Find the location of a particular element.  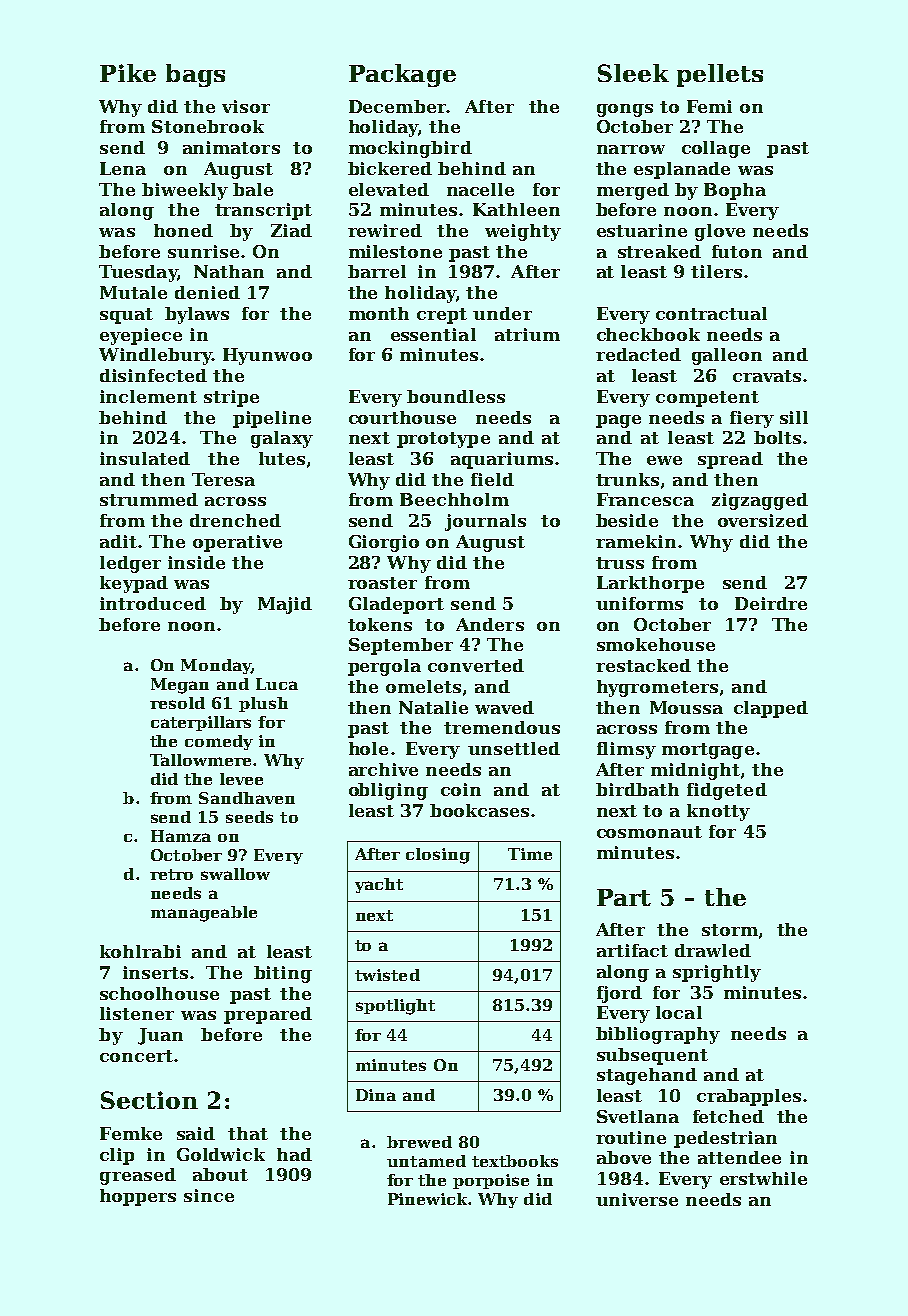

clapped is located at coordinates (771, 709).
